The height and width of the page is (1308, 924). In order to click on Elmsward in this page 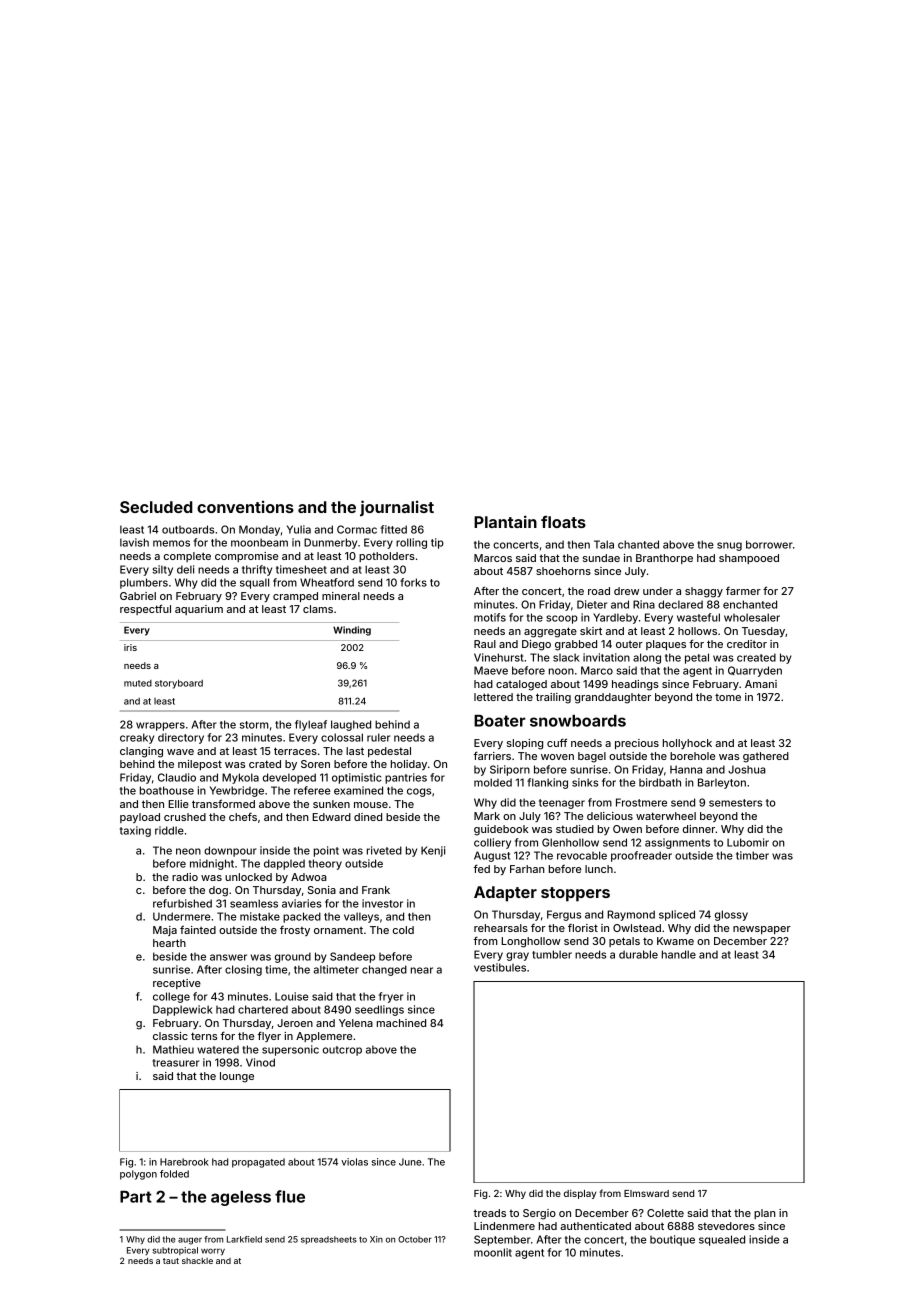, I will do `click(646, 1193)`.
